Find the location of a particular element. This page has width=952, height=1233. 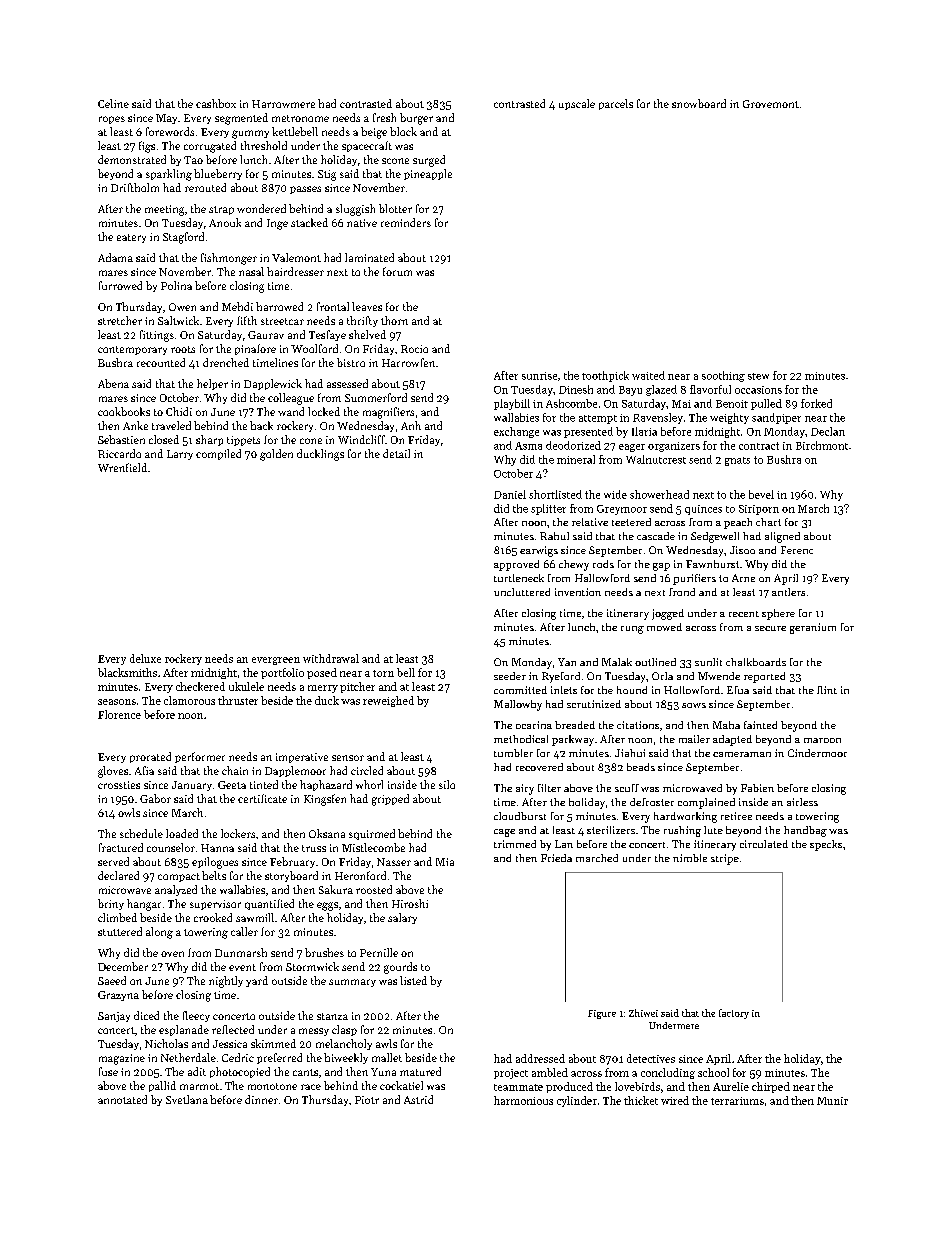

Arne is located at coordinates (743, 578).
